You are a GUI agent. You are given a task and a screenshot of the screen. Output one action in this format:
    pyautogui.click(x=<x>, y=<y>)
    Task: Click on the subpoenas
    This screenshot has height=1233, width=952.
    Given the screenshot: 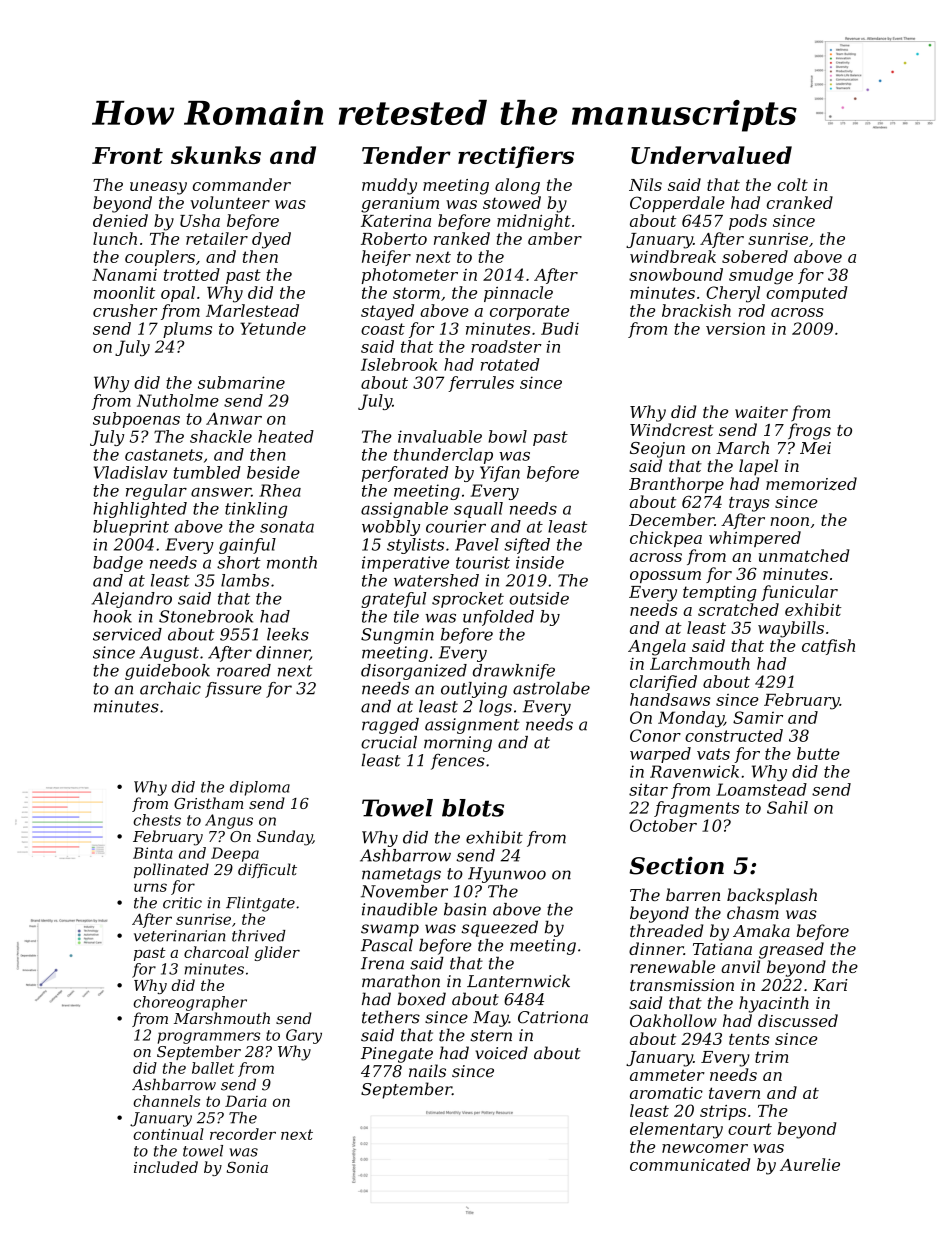 What is the action you would take?
    pyautogui.click(x=136, y=420)
